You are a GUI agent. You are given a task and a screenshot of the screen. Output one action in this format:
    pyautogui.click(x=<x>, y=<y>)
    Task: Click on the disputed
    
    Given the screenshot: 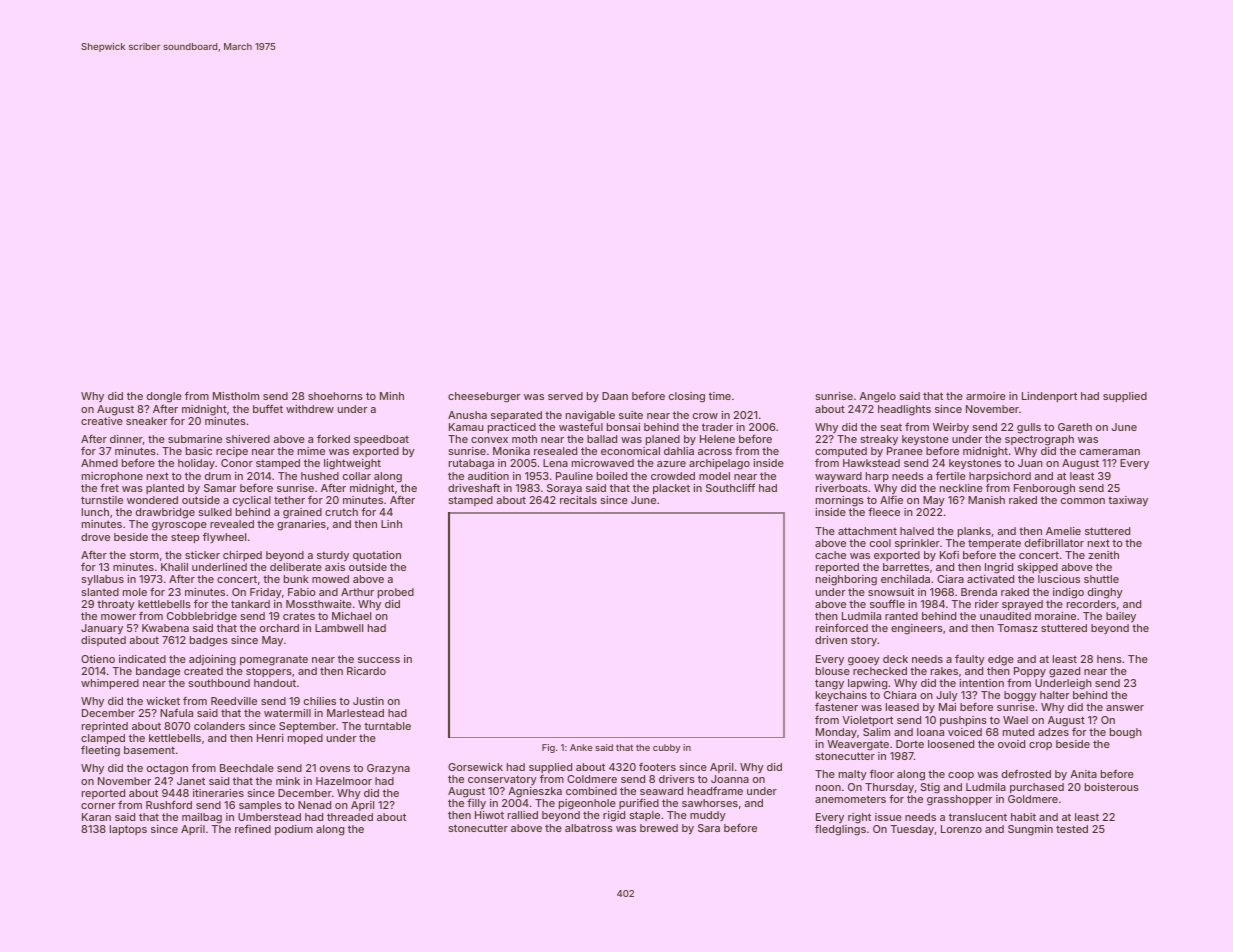 What is the action you would take?
    pyautogui.click(x=103, y=641)
